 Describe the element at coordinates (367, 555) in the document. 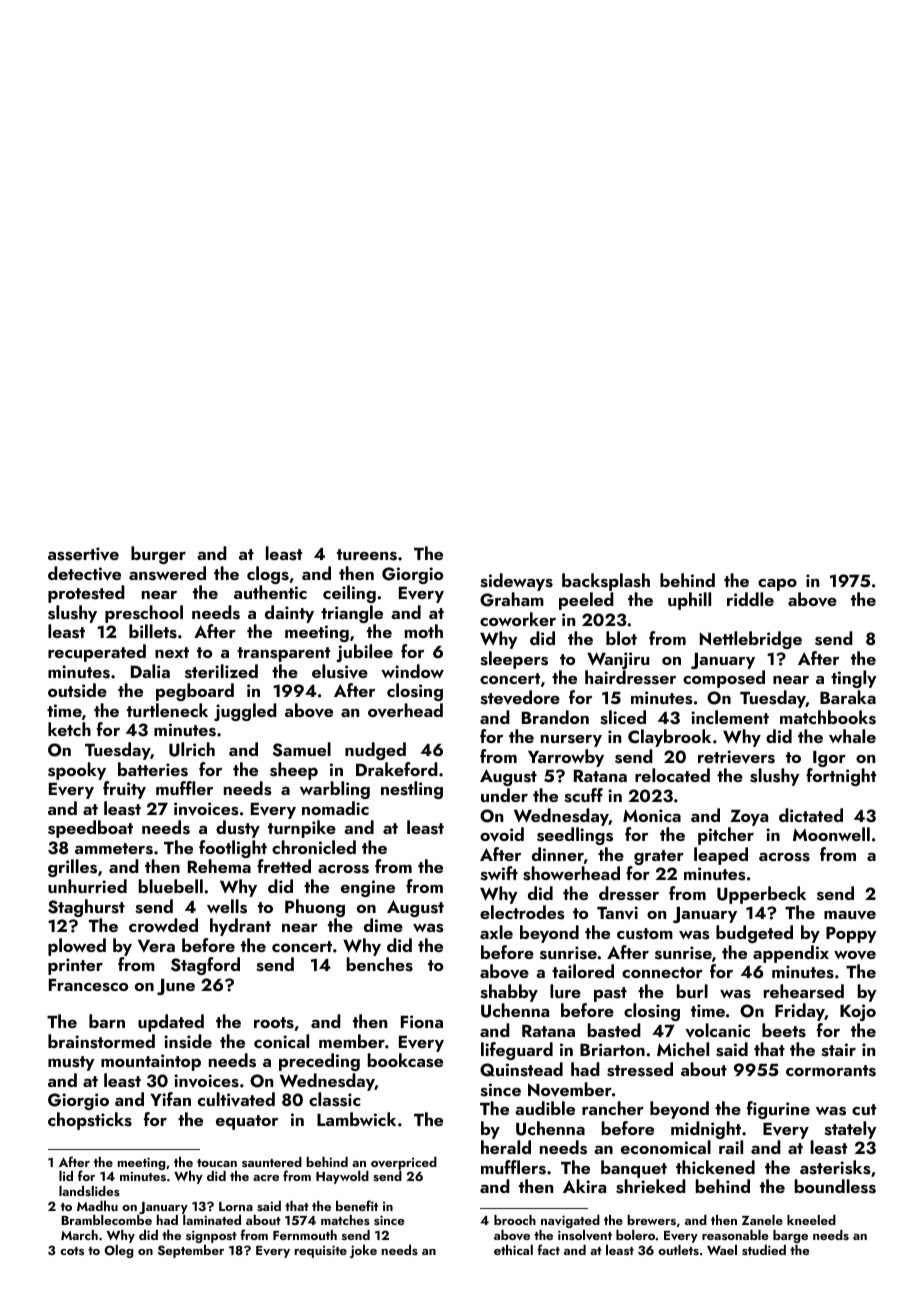

I see `tureens` at that location.
